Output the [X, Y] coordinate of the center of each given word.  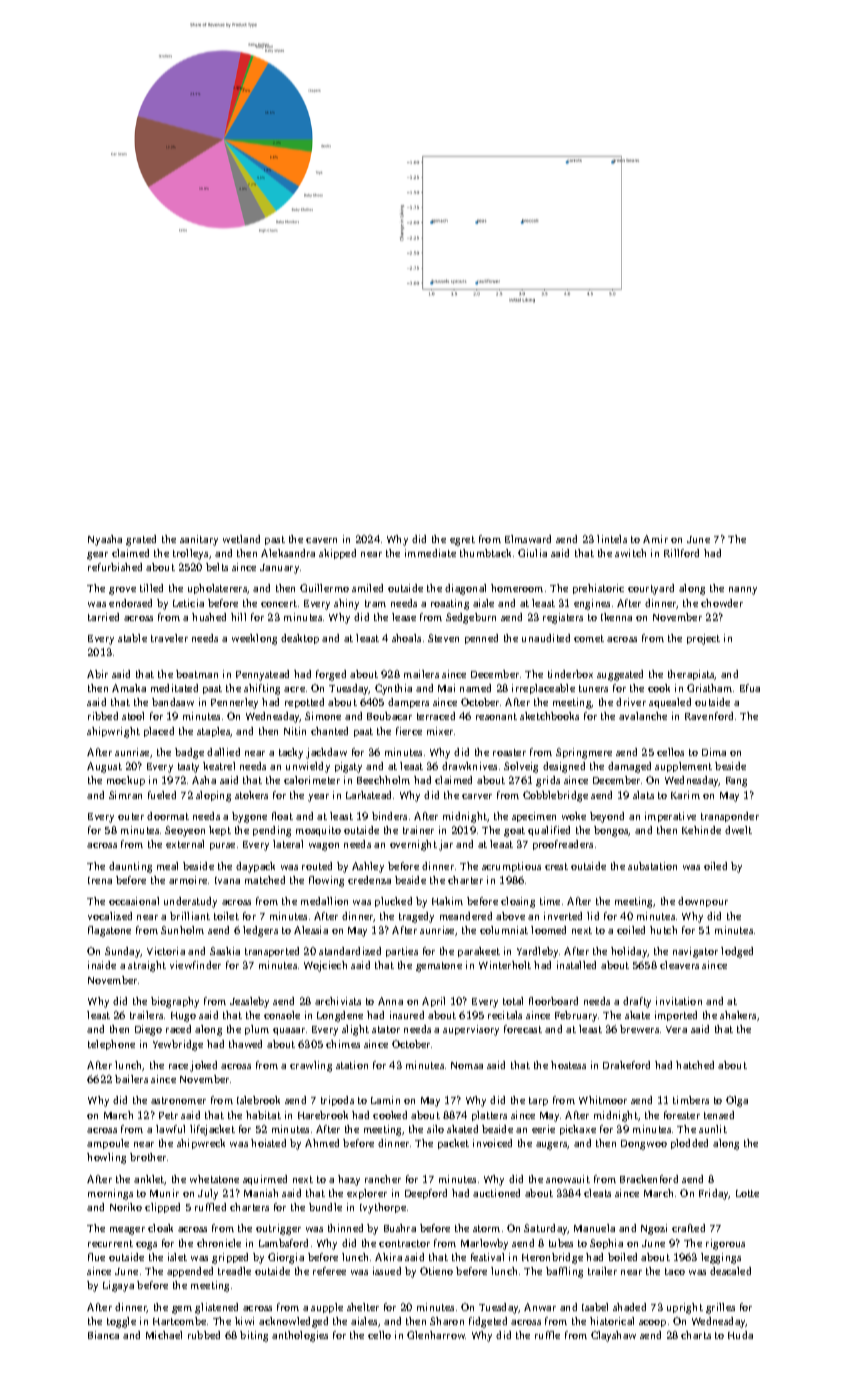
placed [159, 732]
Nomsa [467, 1065]
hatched [695, 1065]
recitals [505, 1015]
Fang [736, 782]
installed [576, 965]
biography [175, 1002]
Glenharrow [436, 1335]
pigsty [348, 767]
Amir [655, 539]
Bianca [103, 1335]
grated [141, 540]
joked [203, 1066]
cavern [321, 540]
